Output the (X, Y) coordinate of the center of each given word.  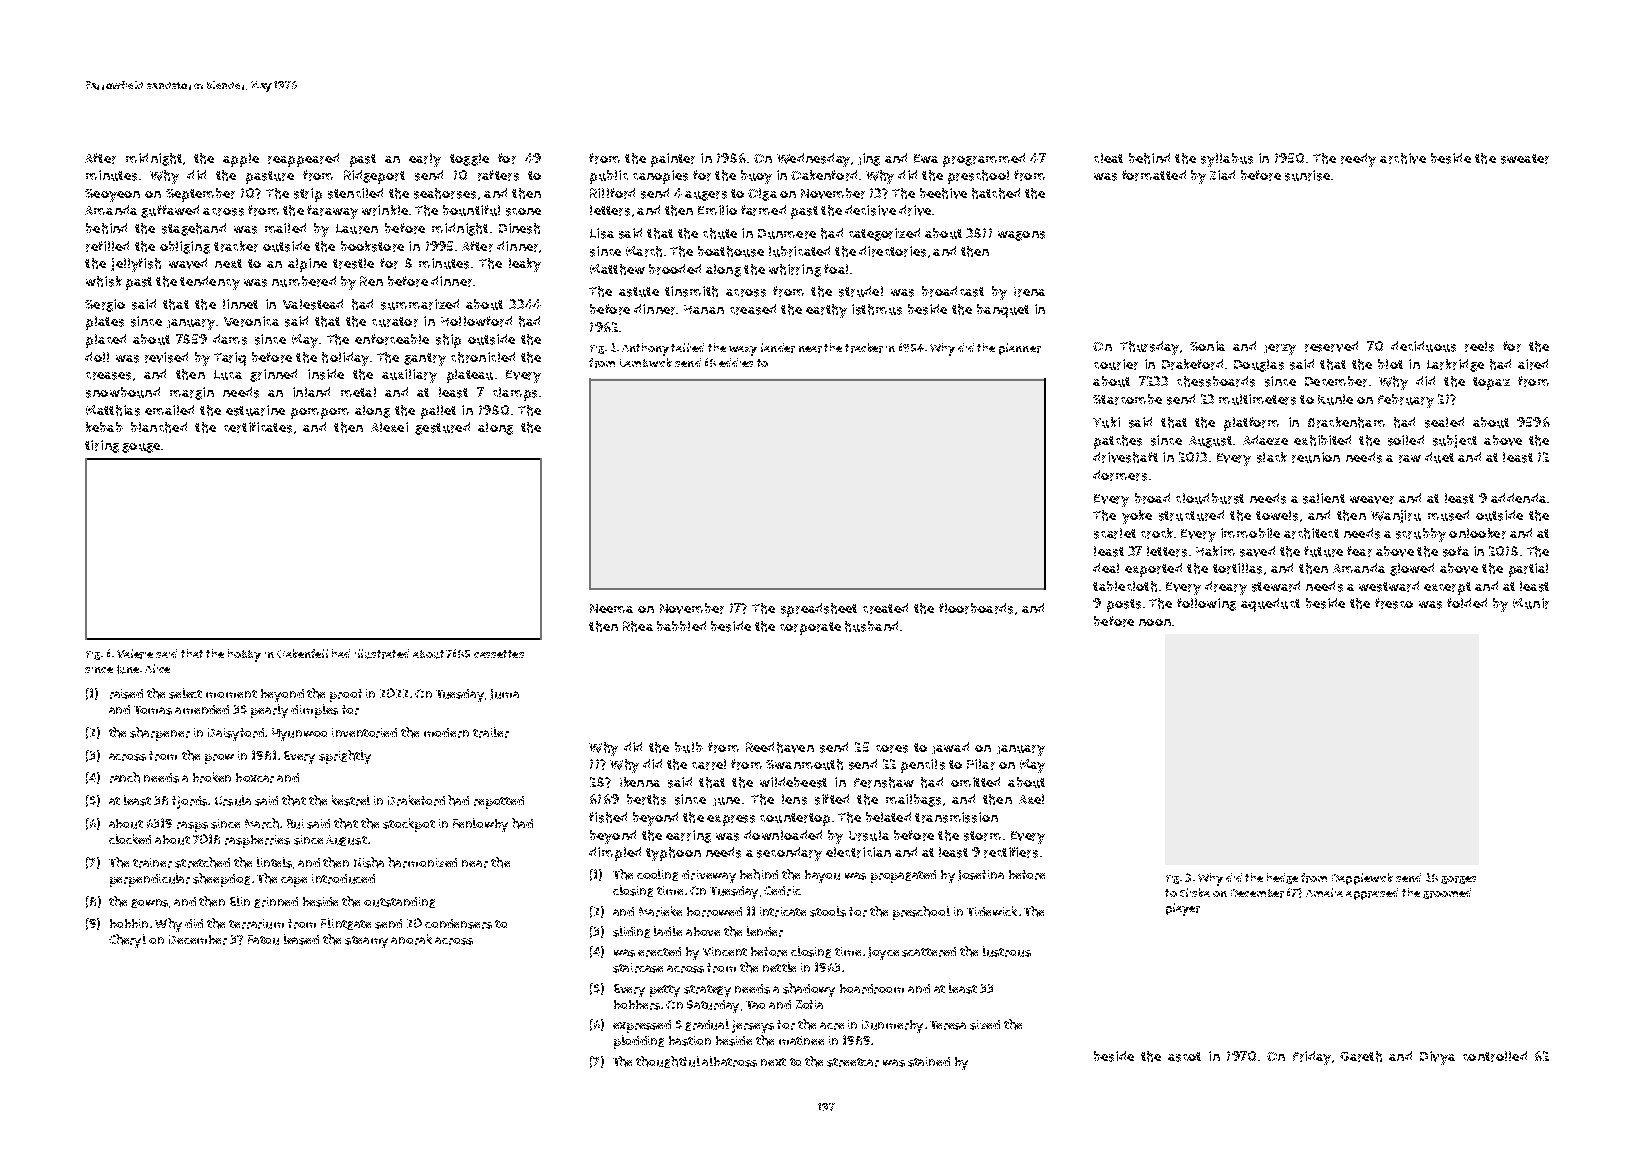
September (200, 195)
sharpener (160, 734)
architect (1311, 533)
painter (673, 160)
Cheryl (127, 941)
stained (929, 1062)
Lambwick (646, 362)
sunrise (1307, 175)
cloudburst (1210, 498)
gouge (141, 448)
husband (871, 626)
